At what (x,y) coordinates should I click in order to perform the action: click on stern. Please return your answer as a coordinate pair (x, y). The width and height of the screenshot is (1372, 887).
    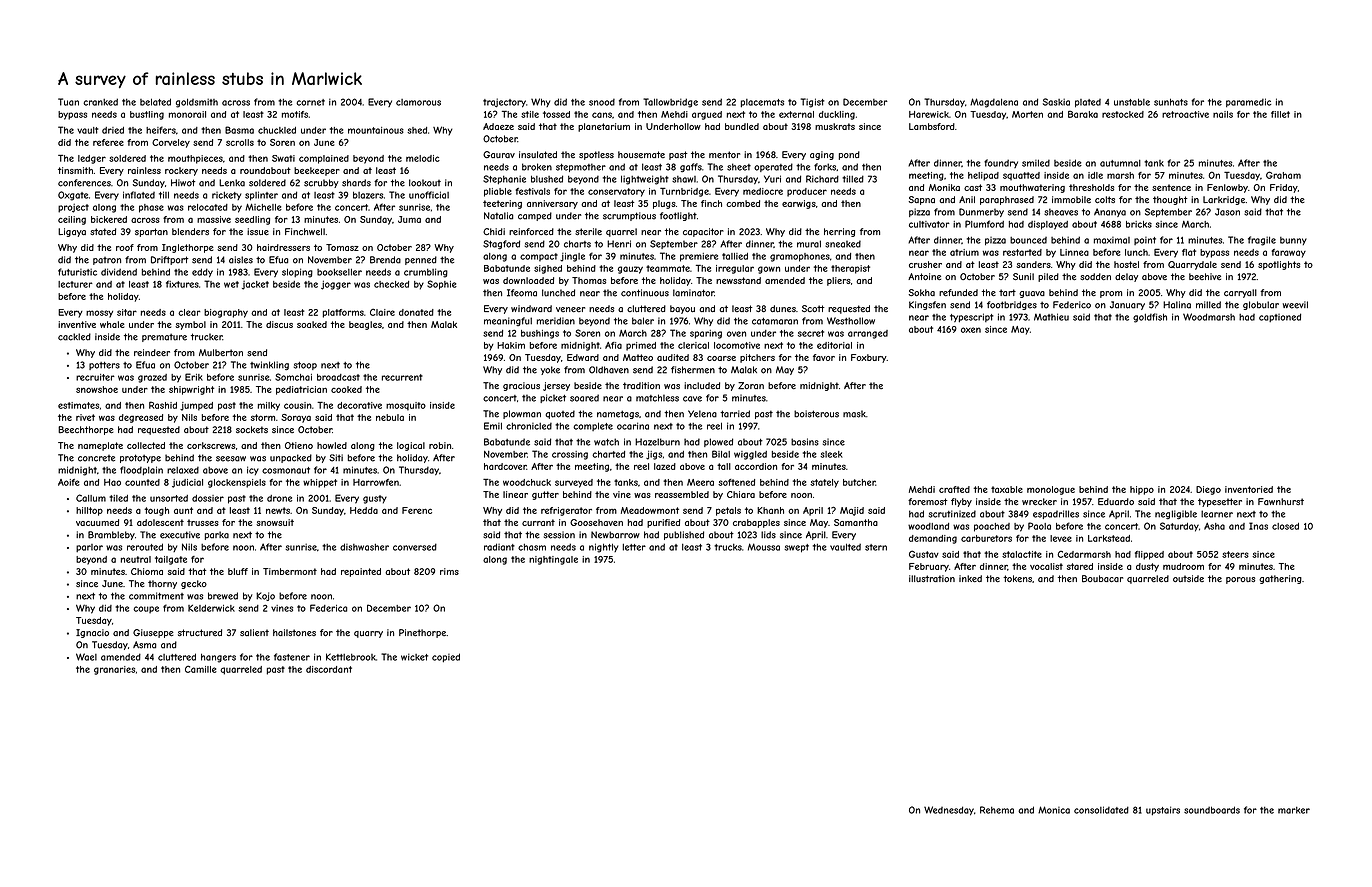
    Looking at the image, I should click on (876, 547).
